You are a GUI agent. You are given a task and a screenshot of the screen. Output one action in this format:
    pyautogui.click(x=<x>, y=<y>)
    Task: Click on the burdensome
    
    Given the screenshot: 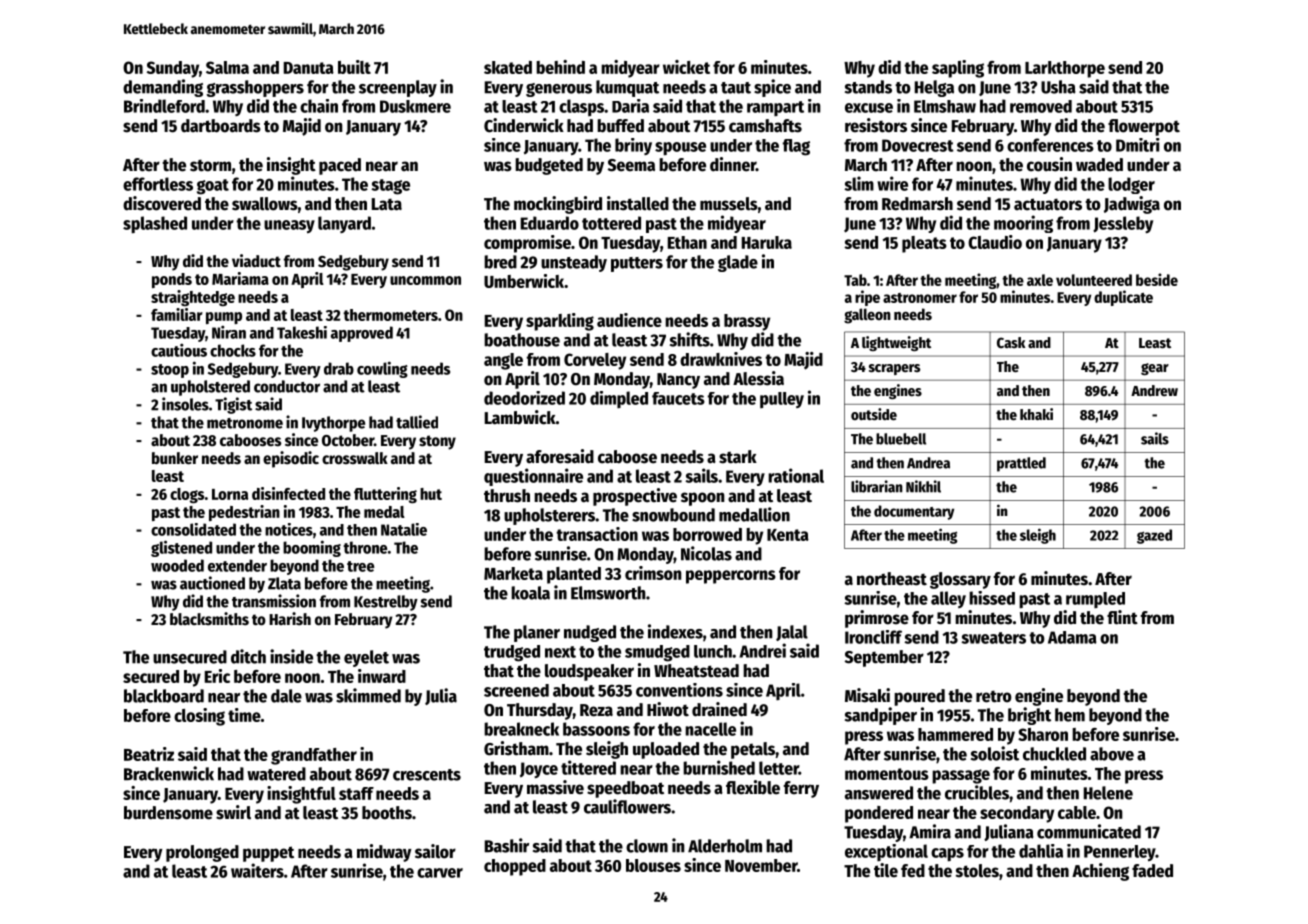 What is the action you would take?
    pyautogui.click(x=168, y=813)
